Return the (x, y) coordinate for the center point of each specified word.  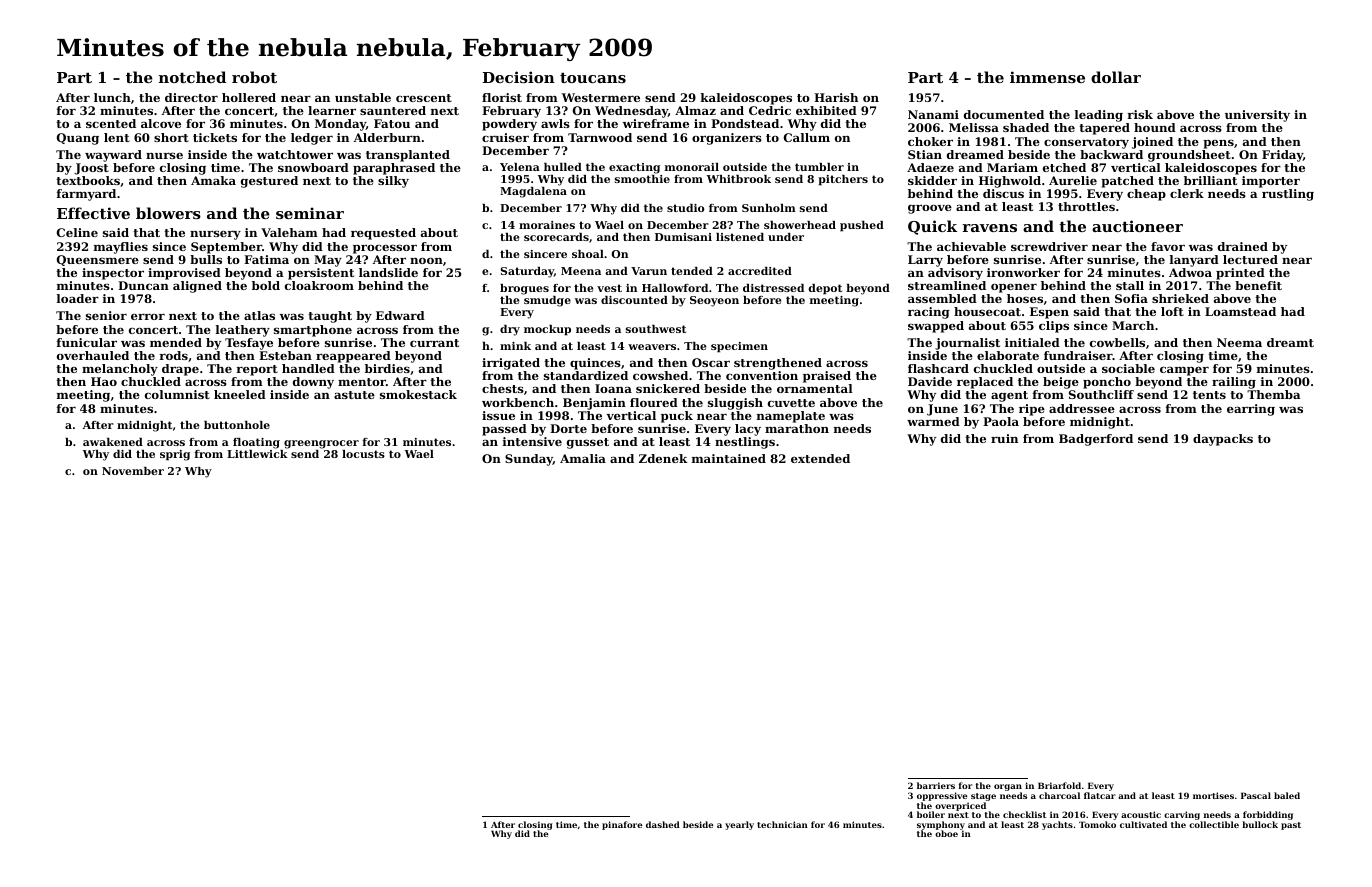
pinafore (622, 825)
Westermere (601, 97)
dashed (663, 824)
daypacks (1223, 440)
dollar (1116, 77)
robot (254, 77)
